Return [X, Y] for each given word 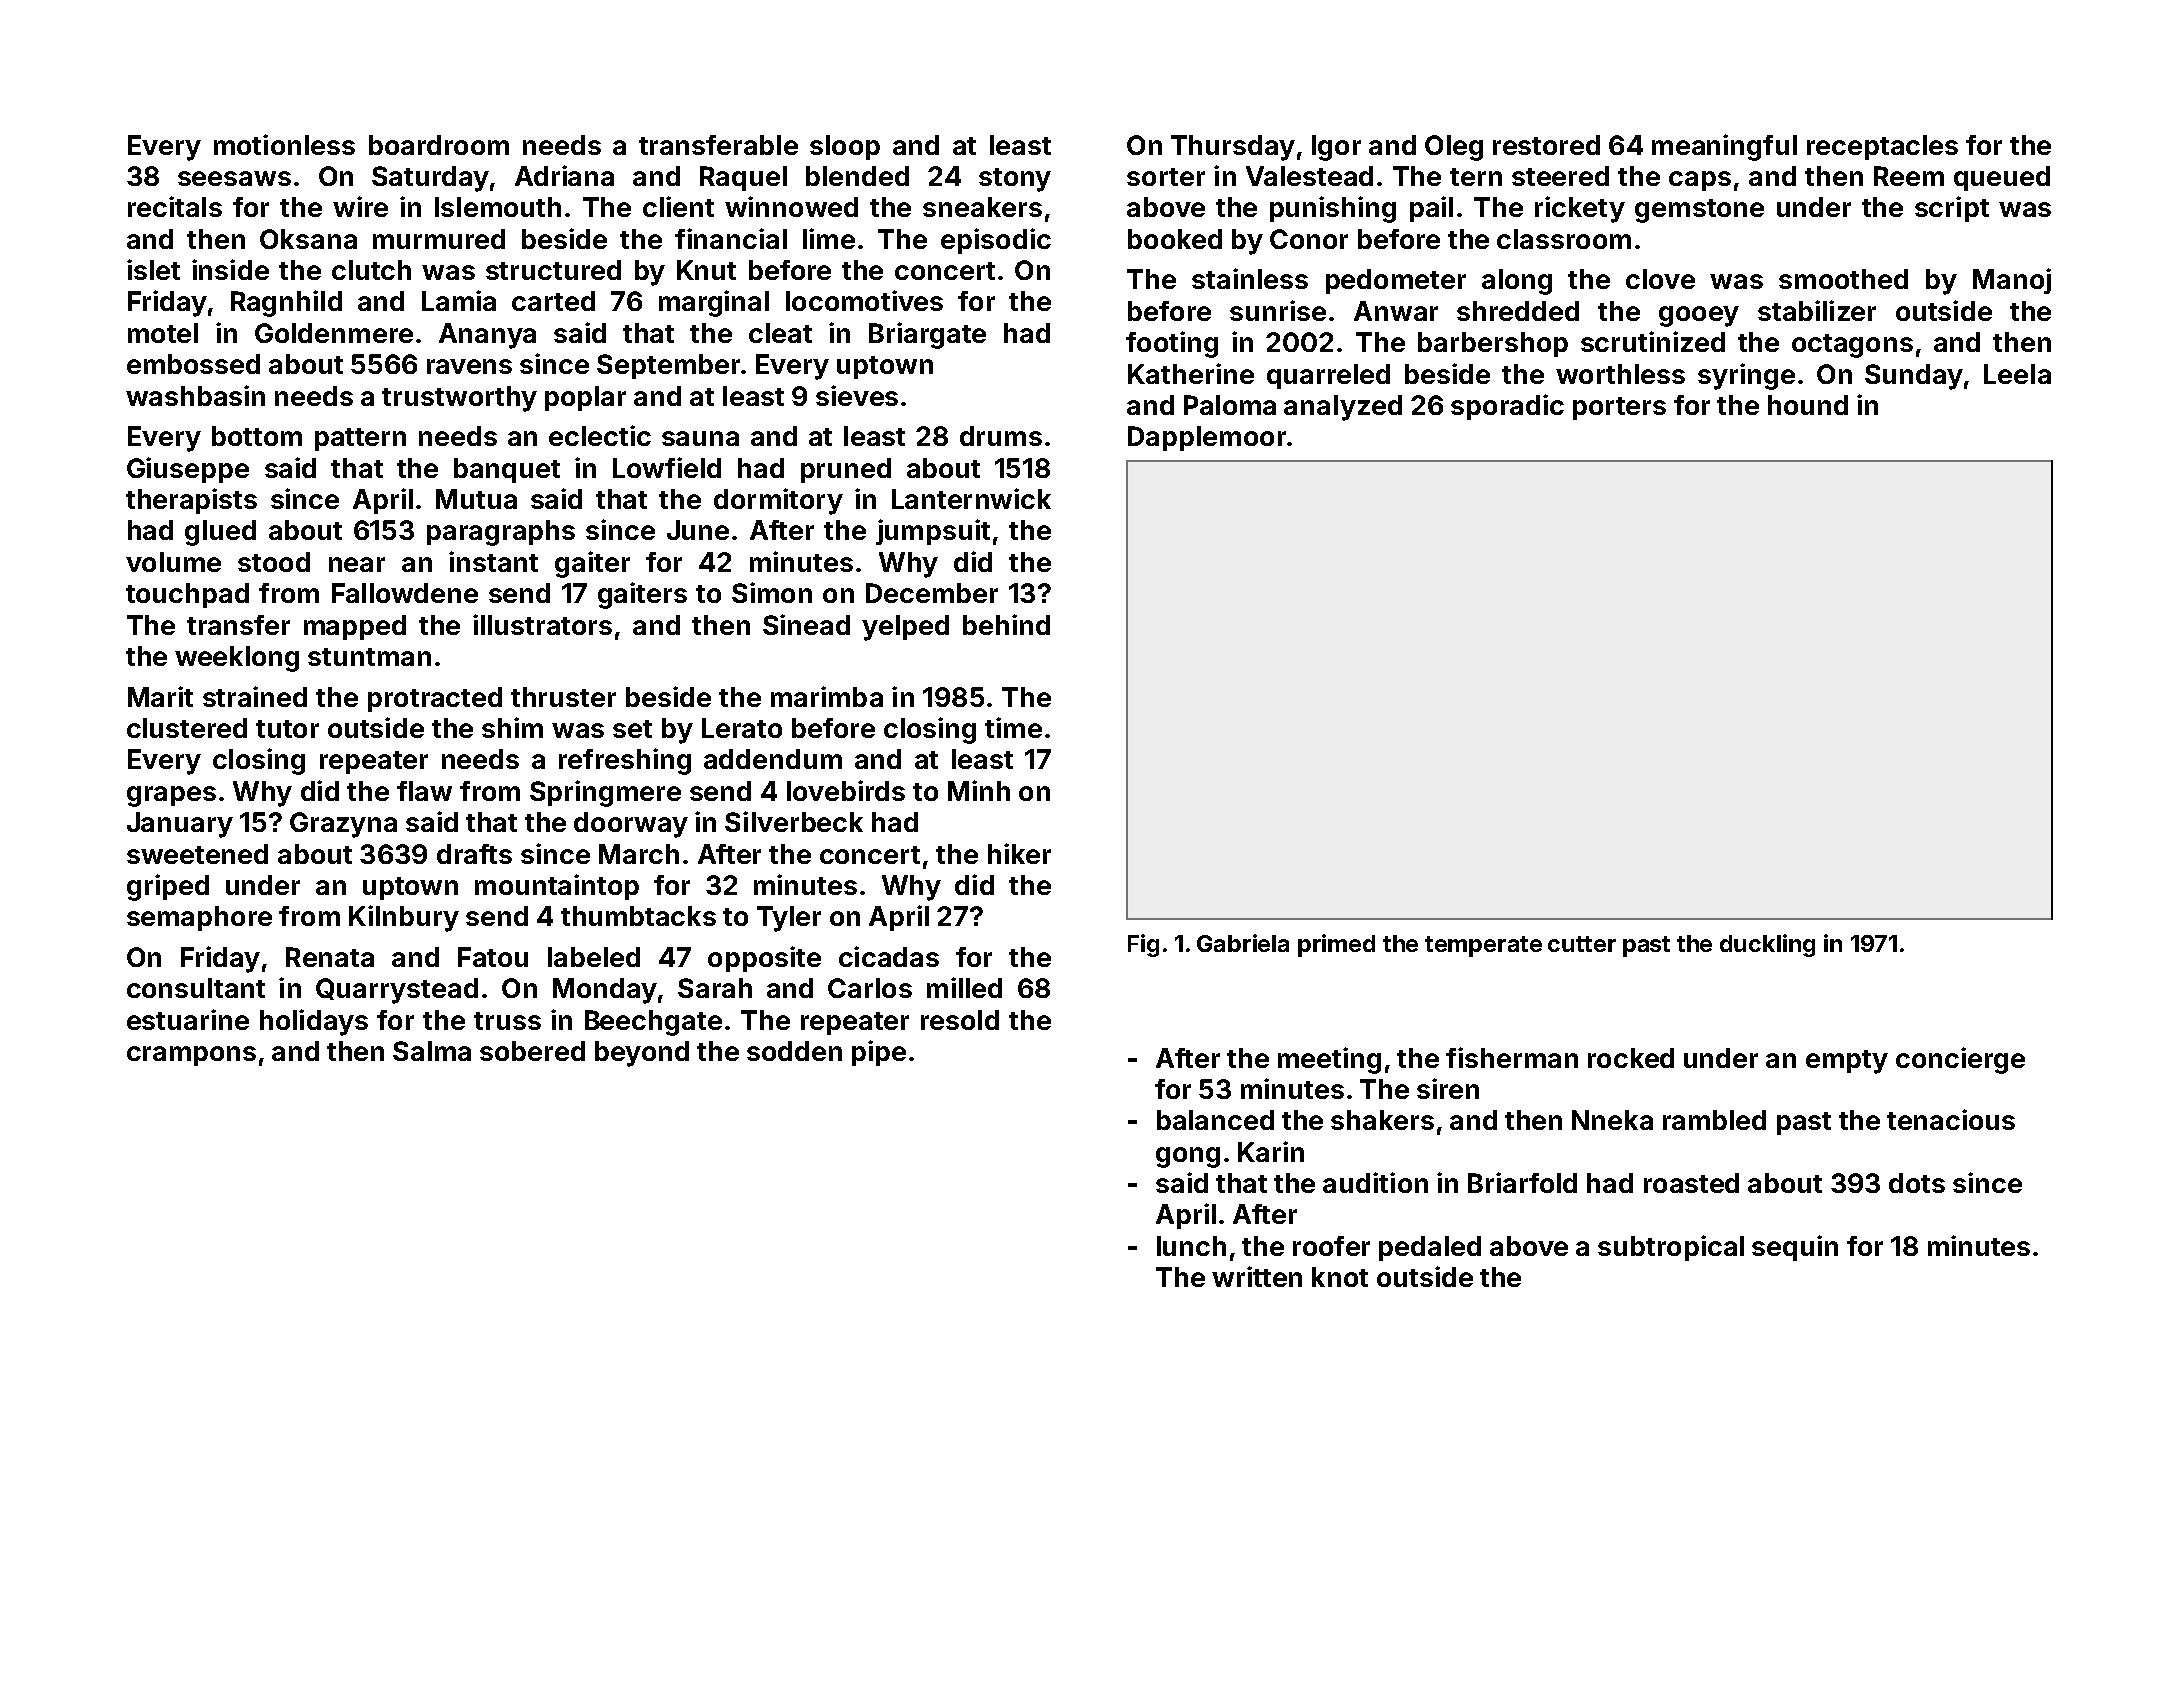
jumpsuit [933, 532]
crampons [191, 1056]
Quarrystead [397, 991]
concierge [1960, 1060]
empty [1847, 1062]
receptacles [1882, 147]
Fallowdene [405, 593]
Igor [1336, 148]
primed [1336, 945]
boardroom [439, 145]
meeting [1329, 1060]
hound [1808, 405]
